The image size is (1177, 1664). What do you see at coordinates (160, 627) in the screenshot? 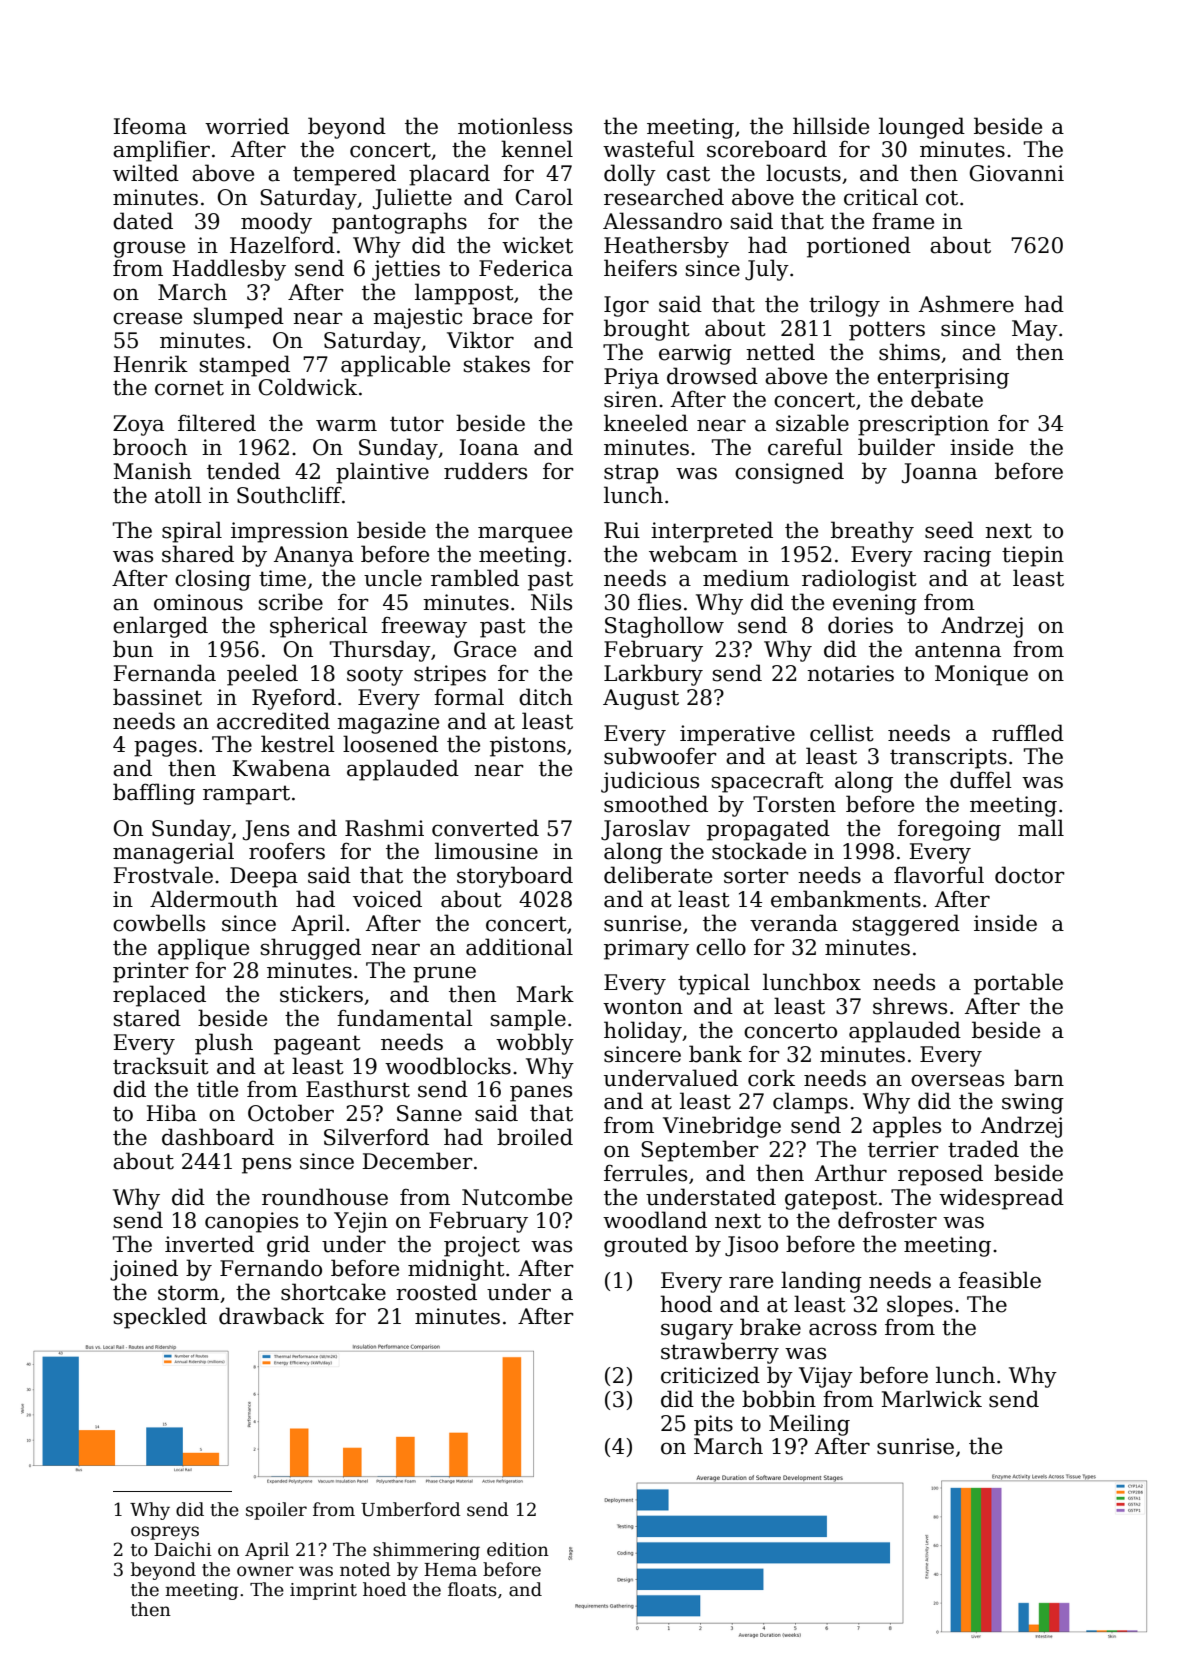
I see `enlarged` at bounding box center [160, 627].
